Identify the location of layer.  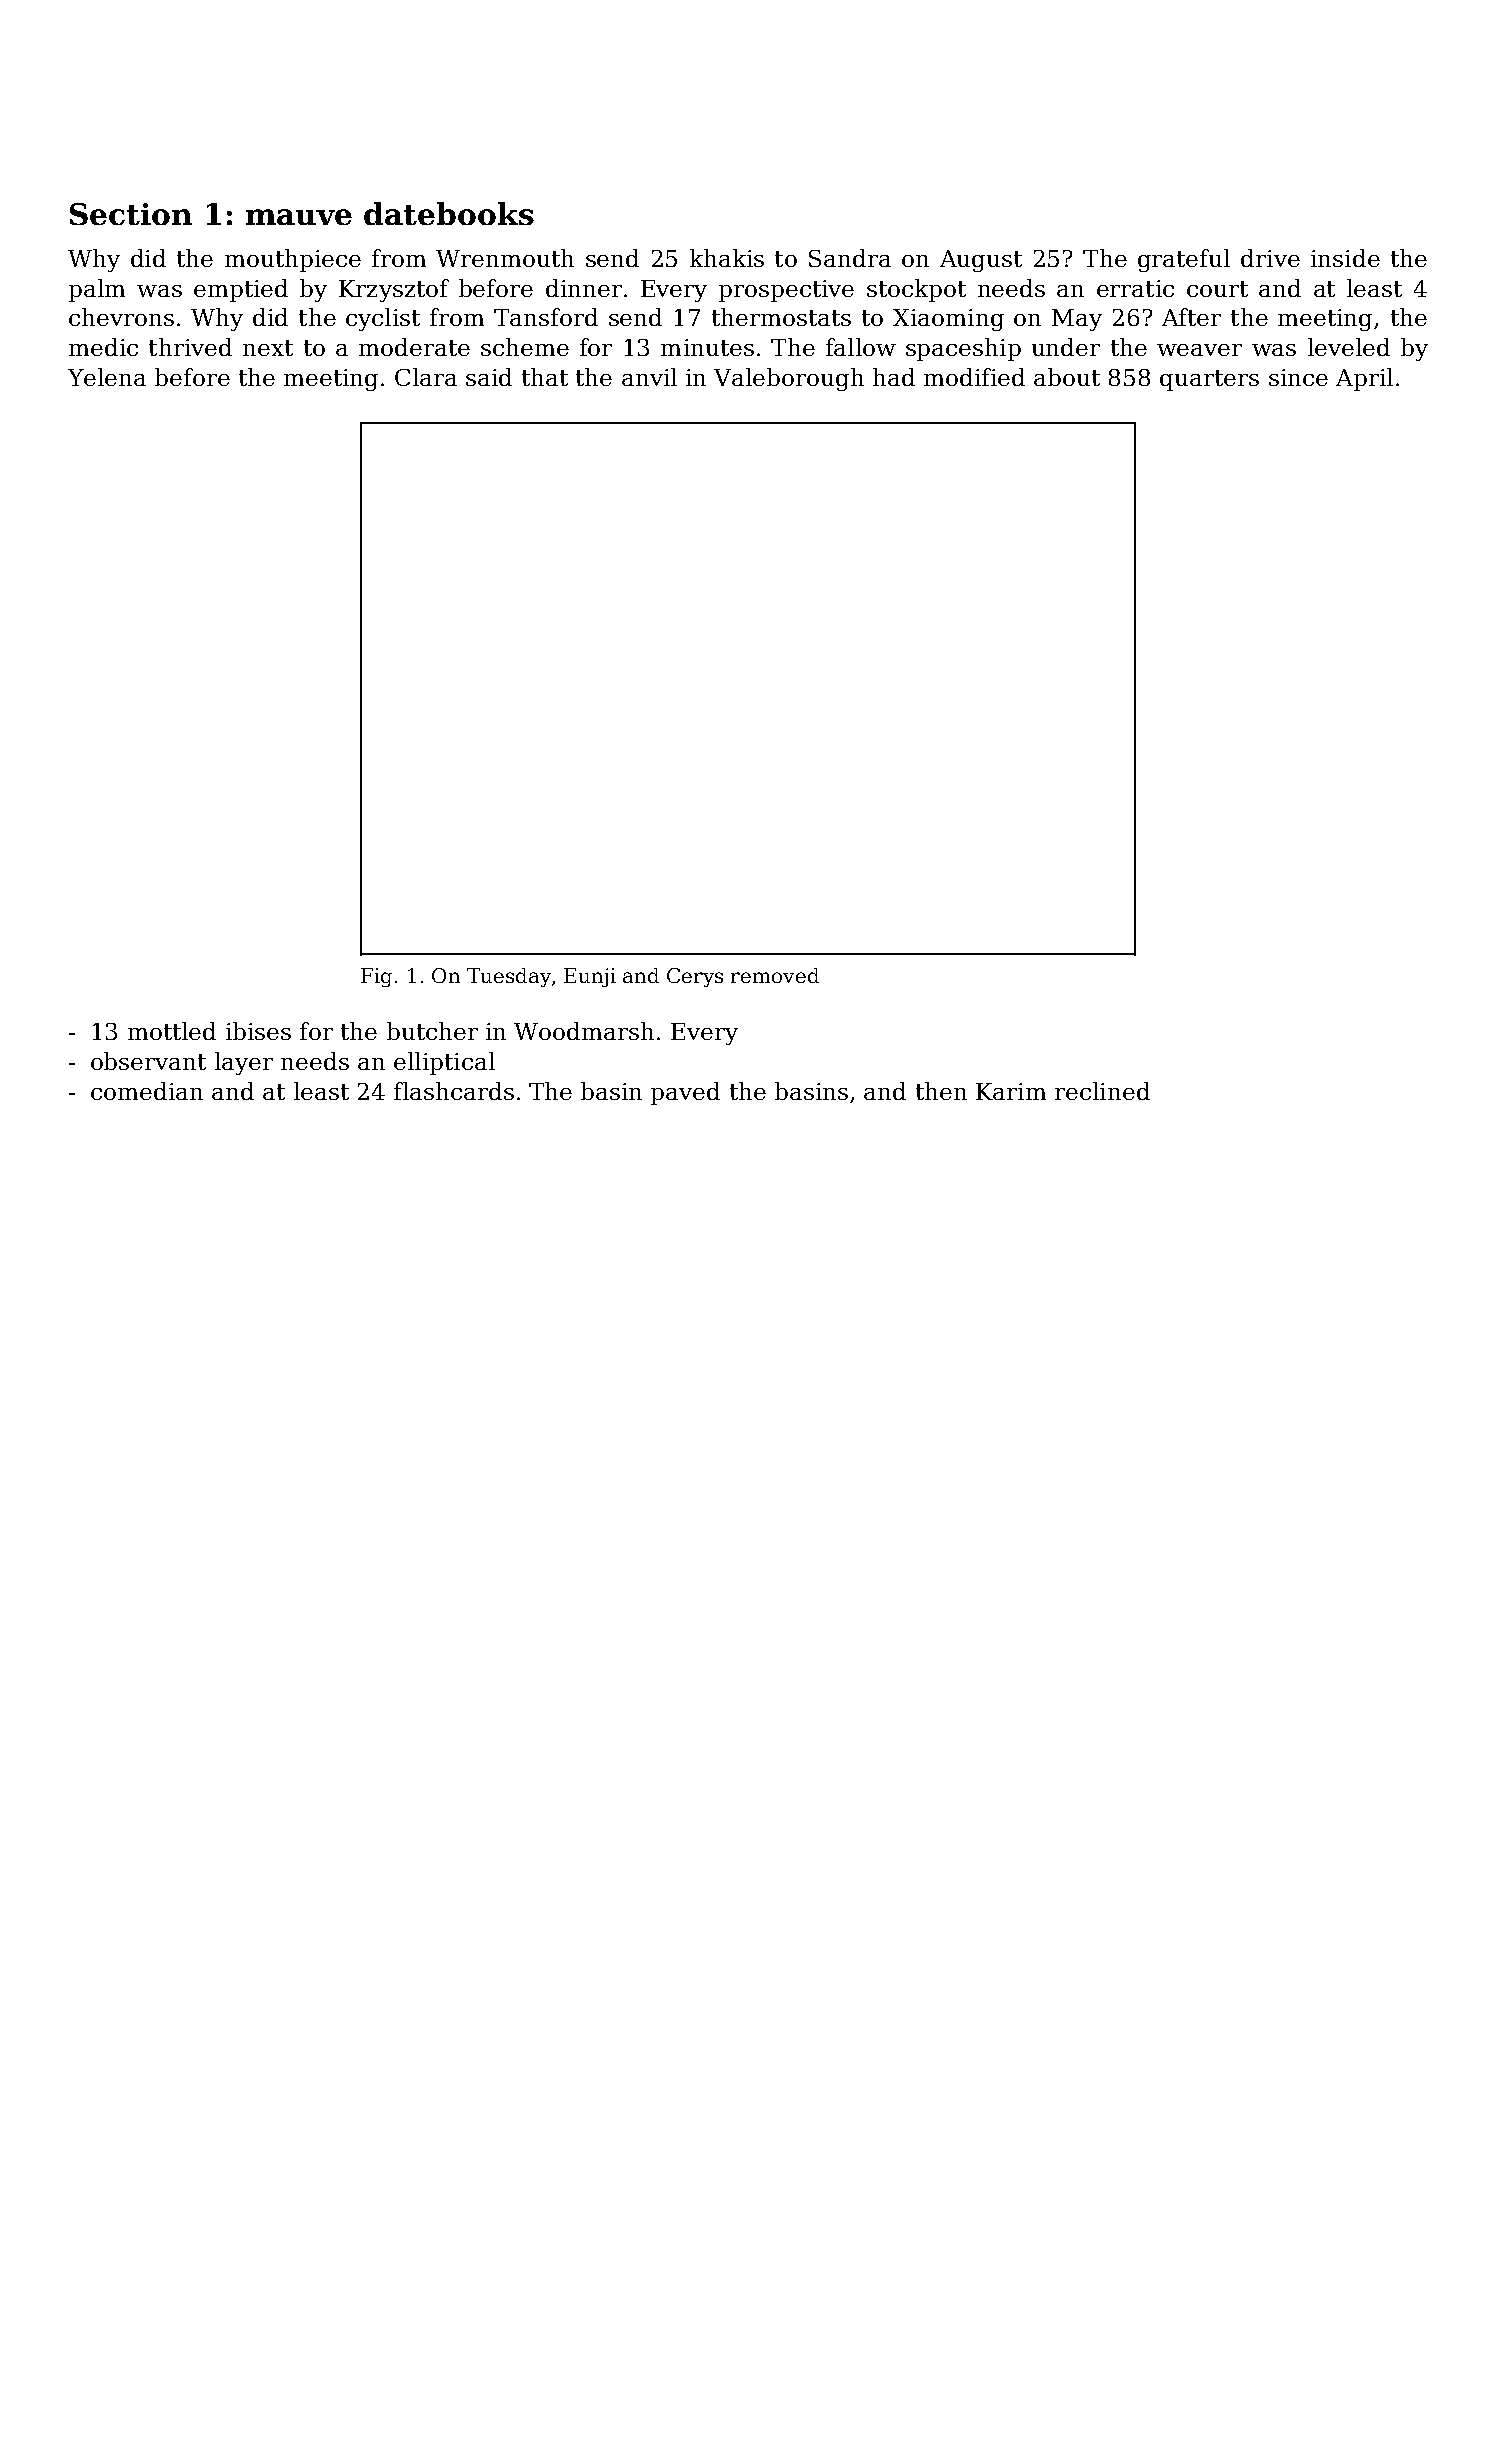
(244, 1063).
